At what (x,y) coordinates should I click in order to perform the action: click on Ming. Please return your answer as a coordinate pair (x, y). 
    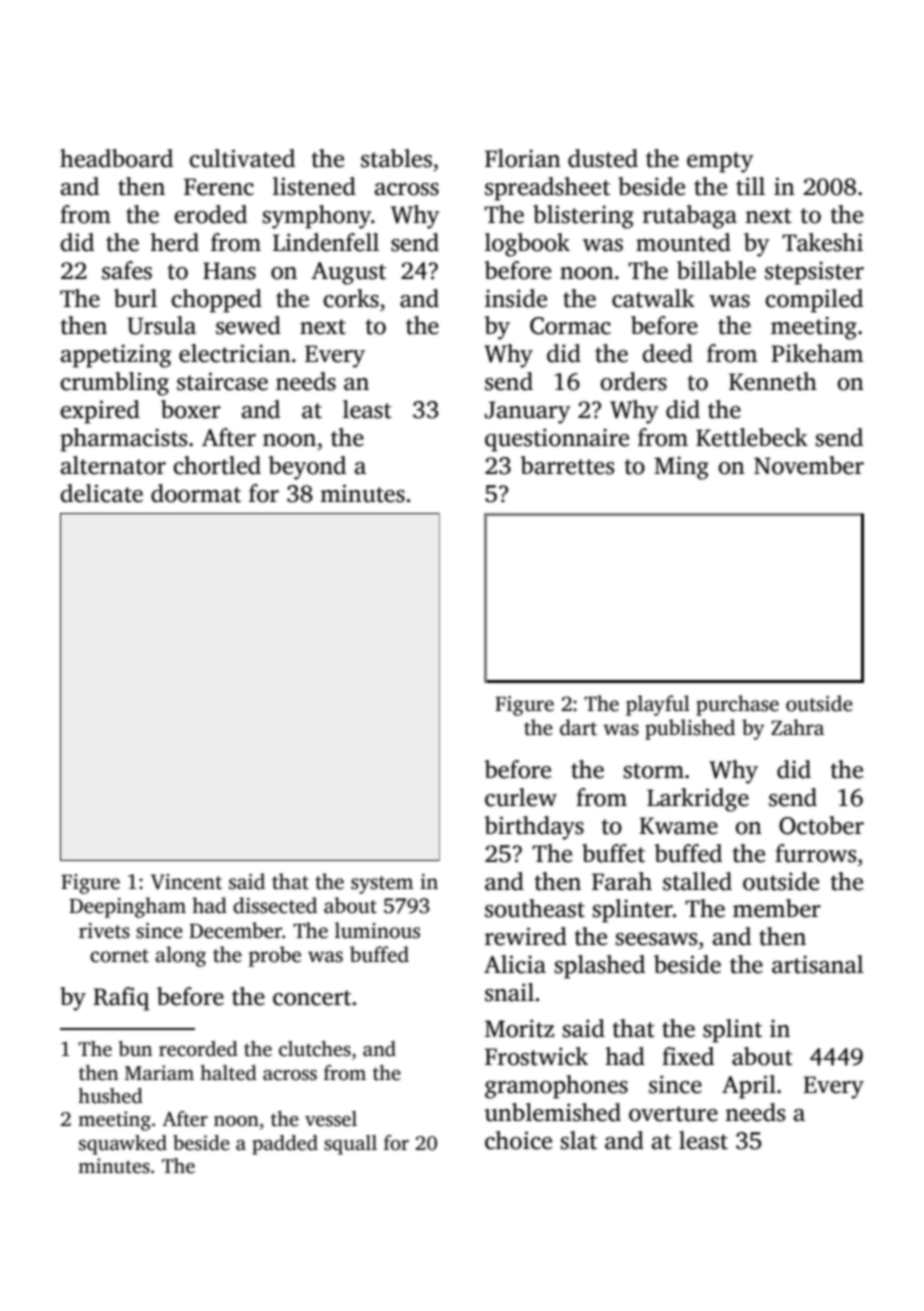
    Looking at the image, I should click on (681, 468).
